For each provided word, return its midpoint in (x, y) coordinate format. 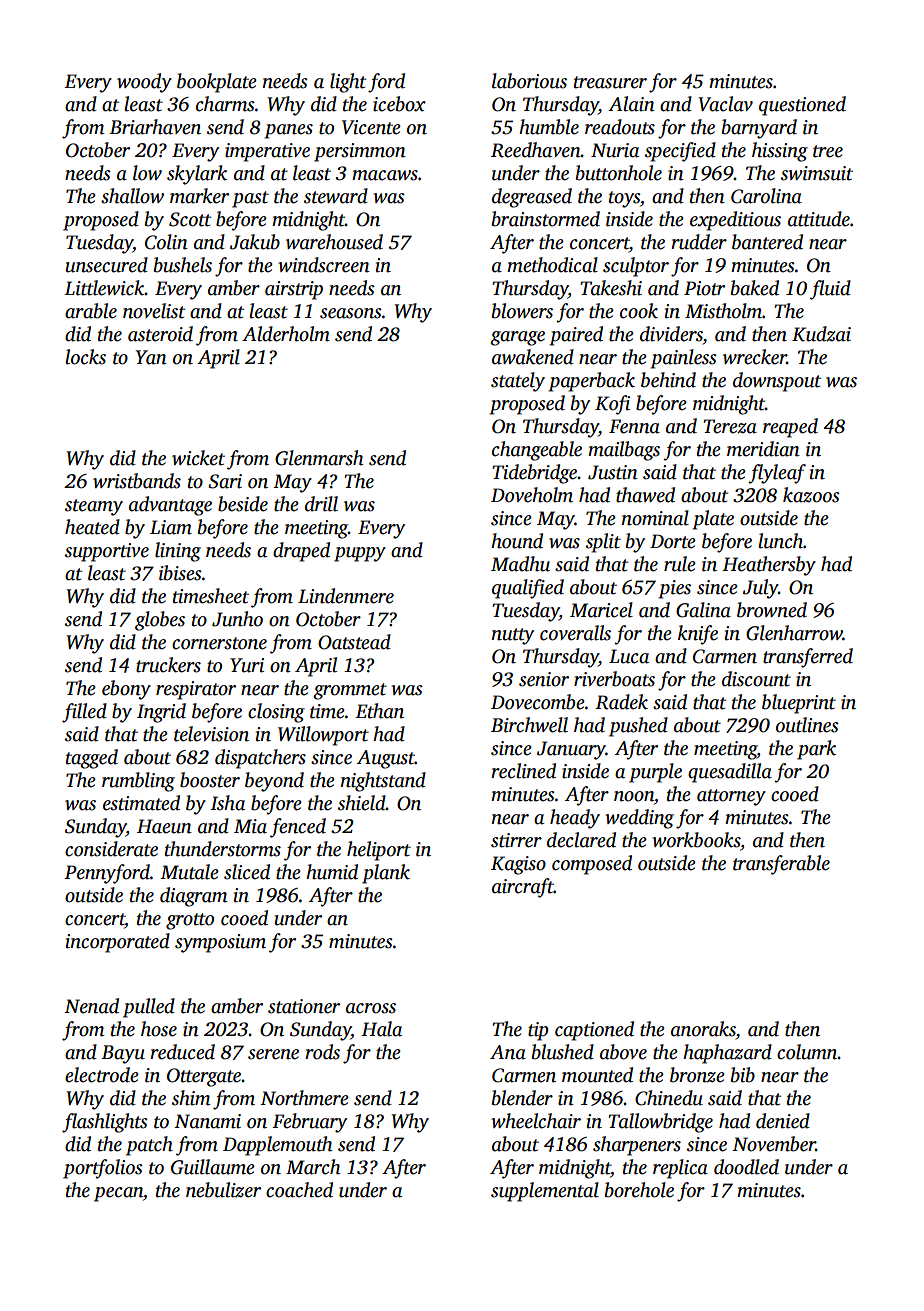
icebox (399, 104)
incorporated (118, 943)
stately (518, 382)
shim (191, 1098)
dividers (671, 334)
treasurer (610, 82)
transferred (808, 658)
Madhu (520, 564)
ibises (180, 573)
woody (144, 83)
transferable (781, 865)
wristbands (137, 481)
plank (386, 874)
